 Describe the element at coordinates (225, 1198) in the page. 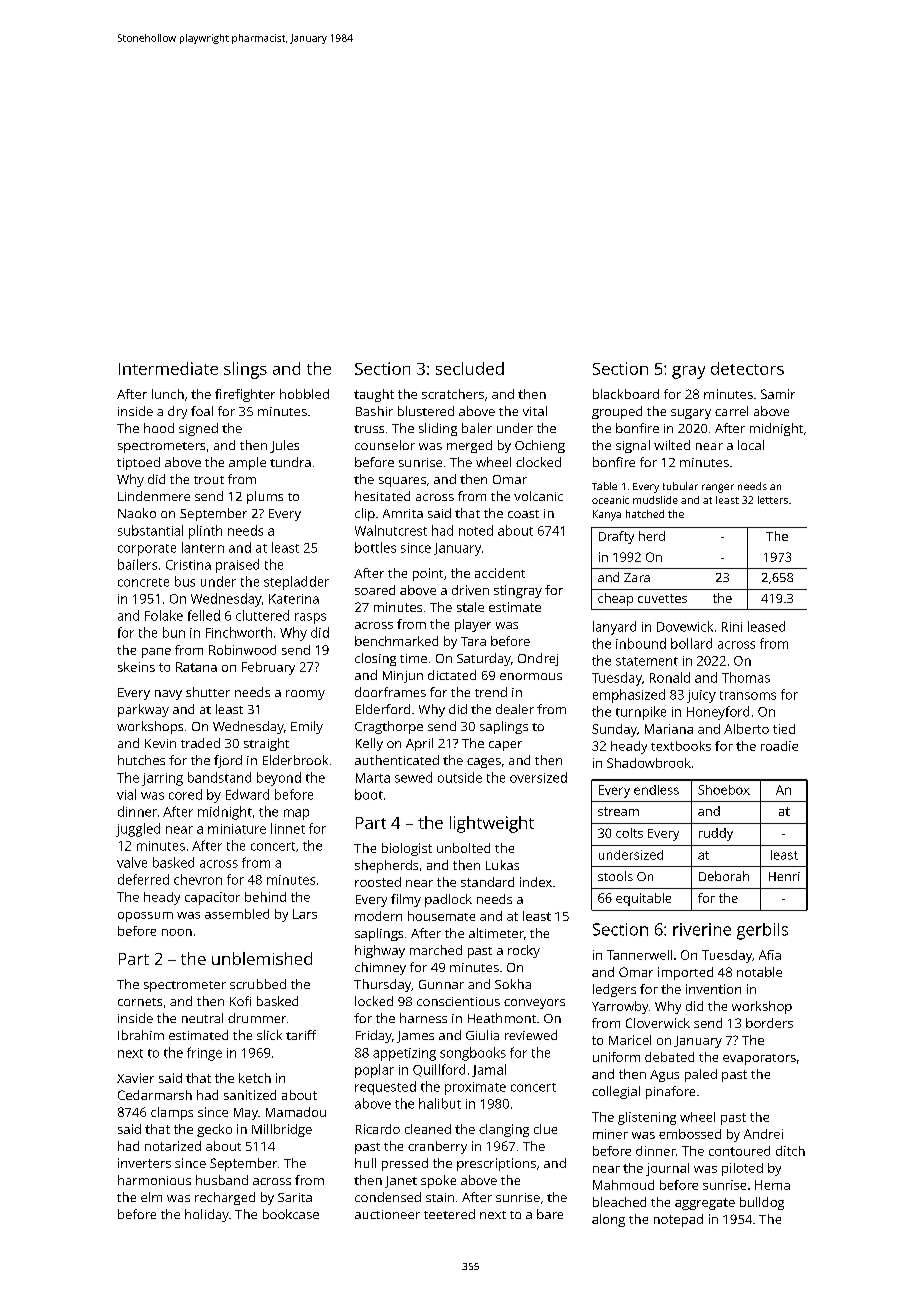

I see `recharged` at that location.
